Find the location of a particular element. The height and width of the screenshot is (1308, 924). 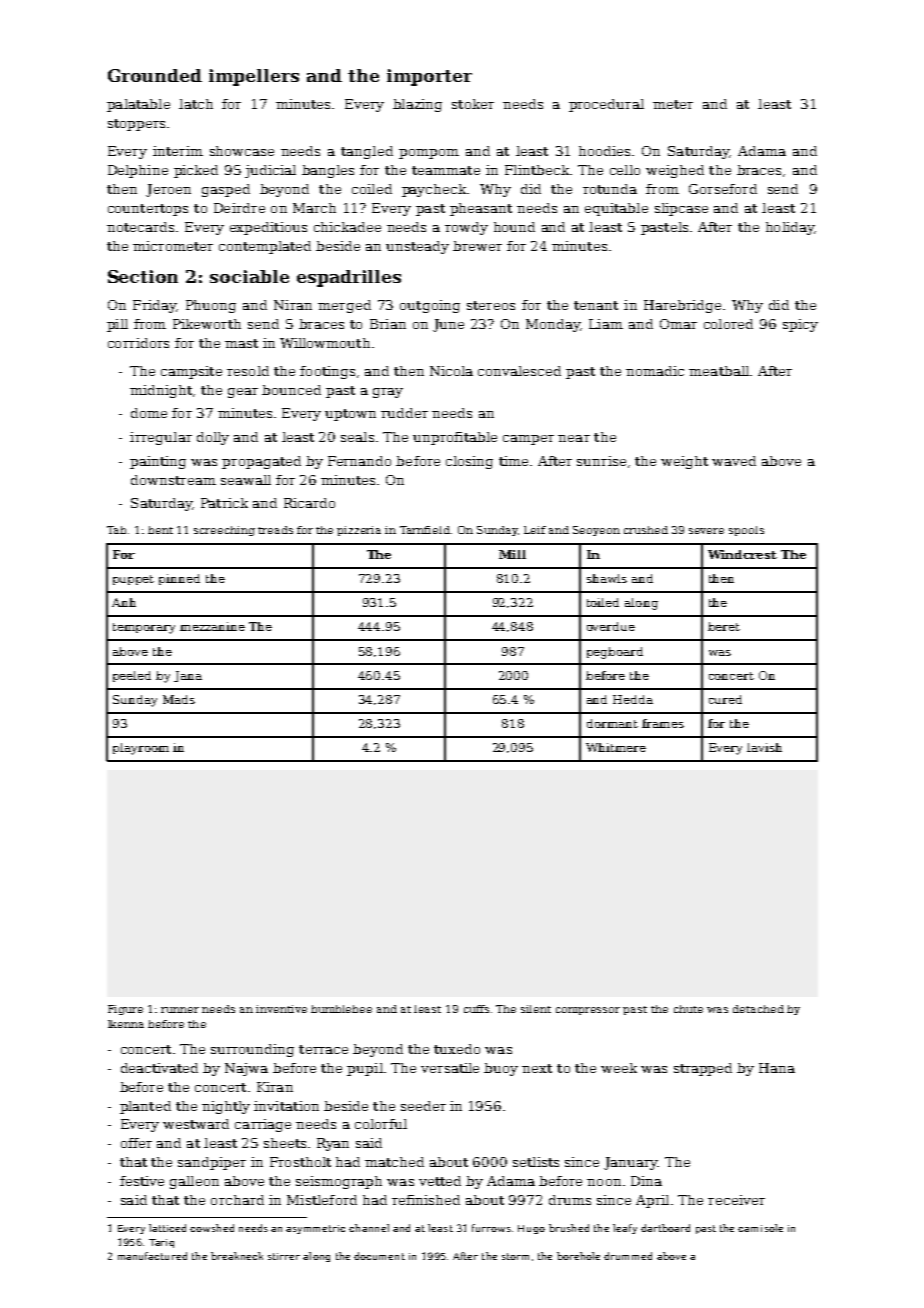

contemplated is located at coordinates (265, 247).
